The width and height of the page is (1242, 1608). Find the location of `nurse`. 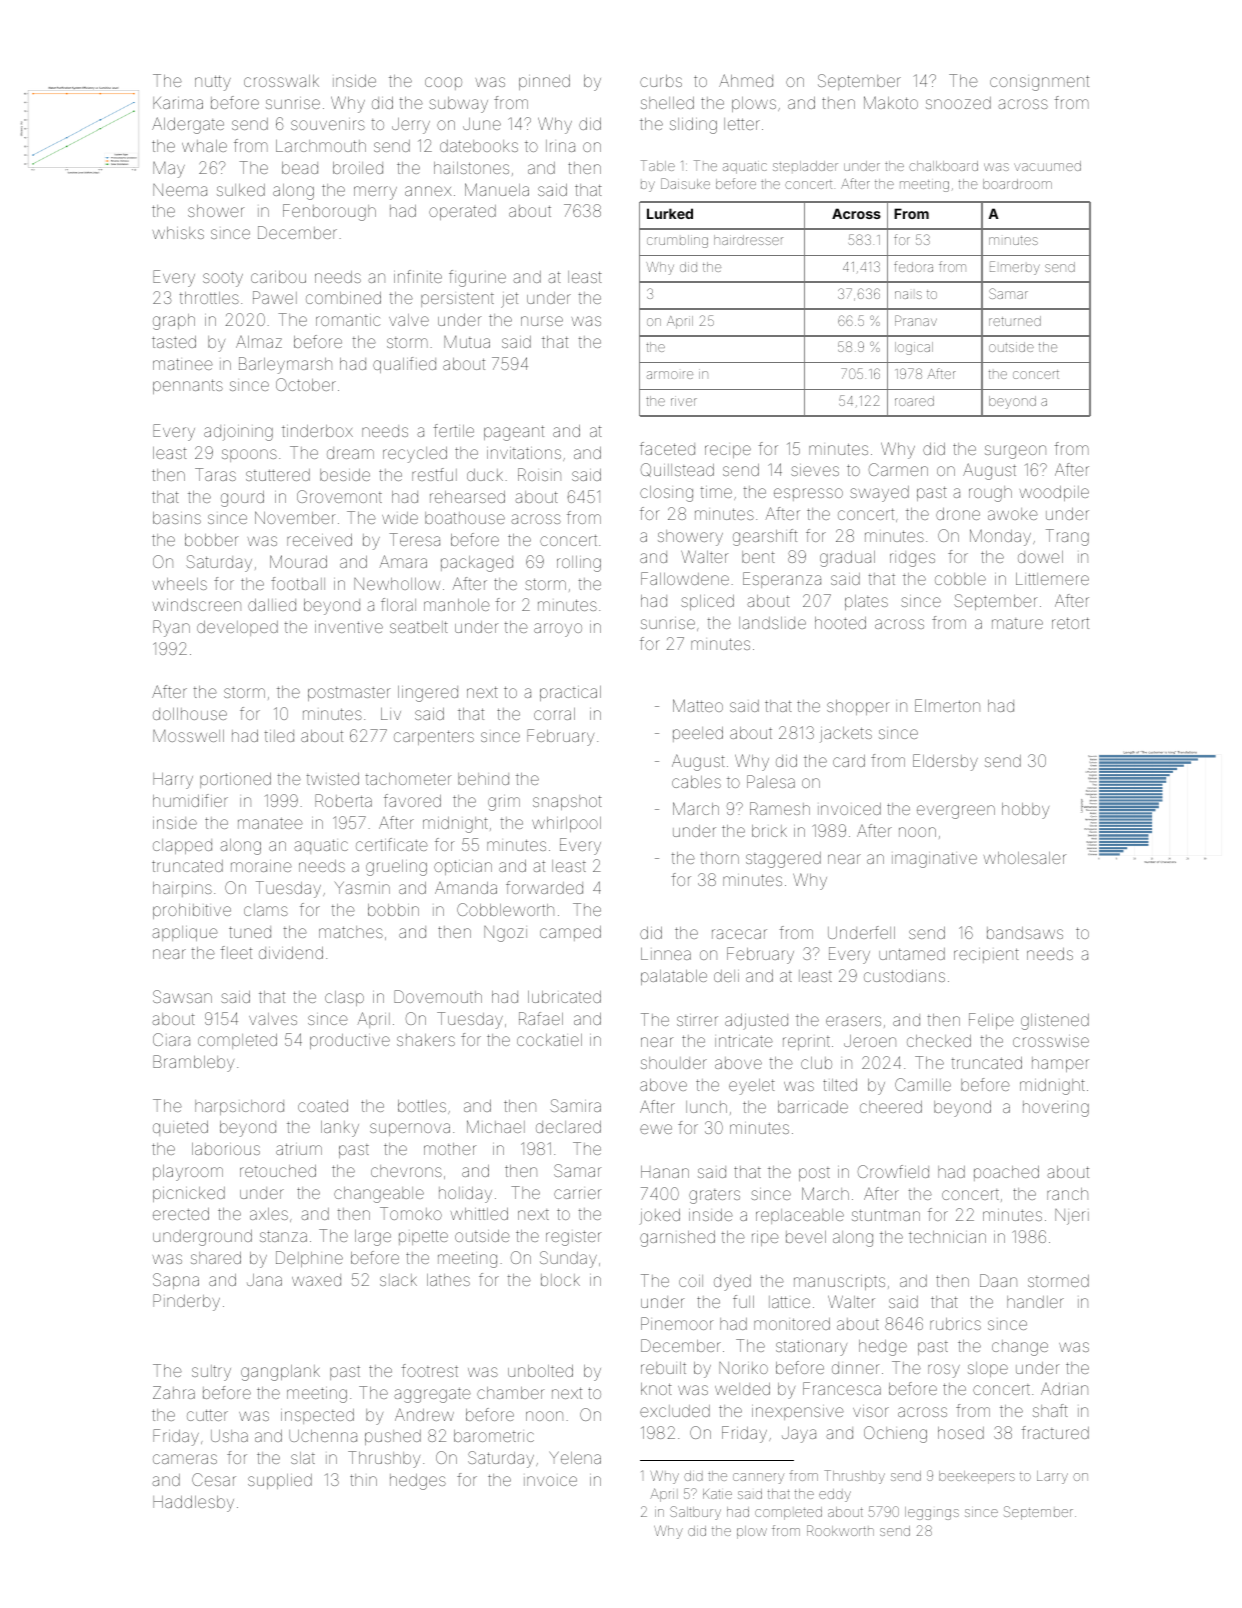

nurse is located at coordinates (542, 321).
